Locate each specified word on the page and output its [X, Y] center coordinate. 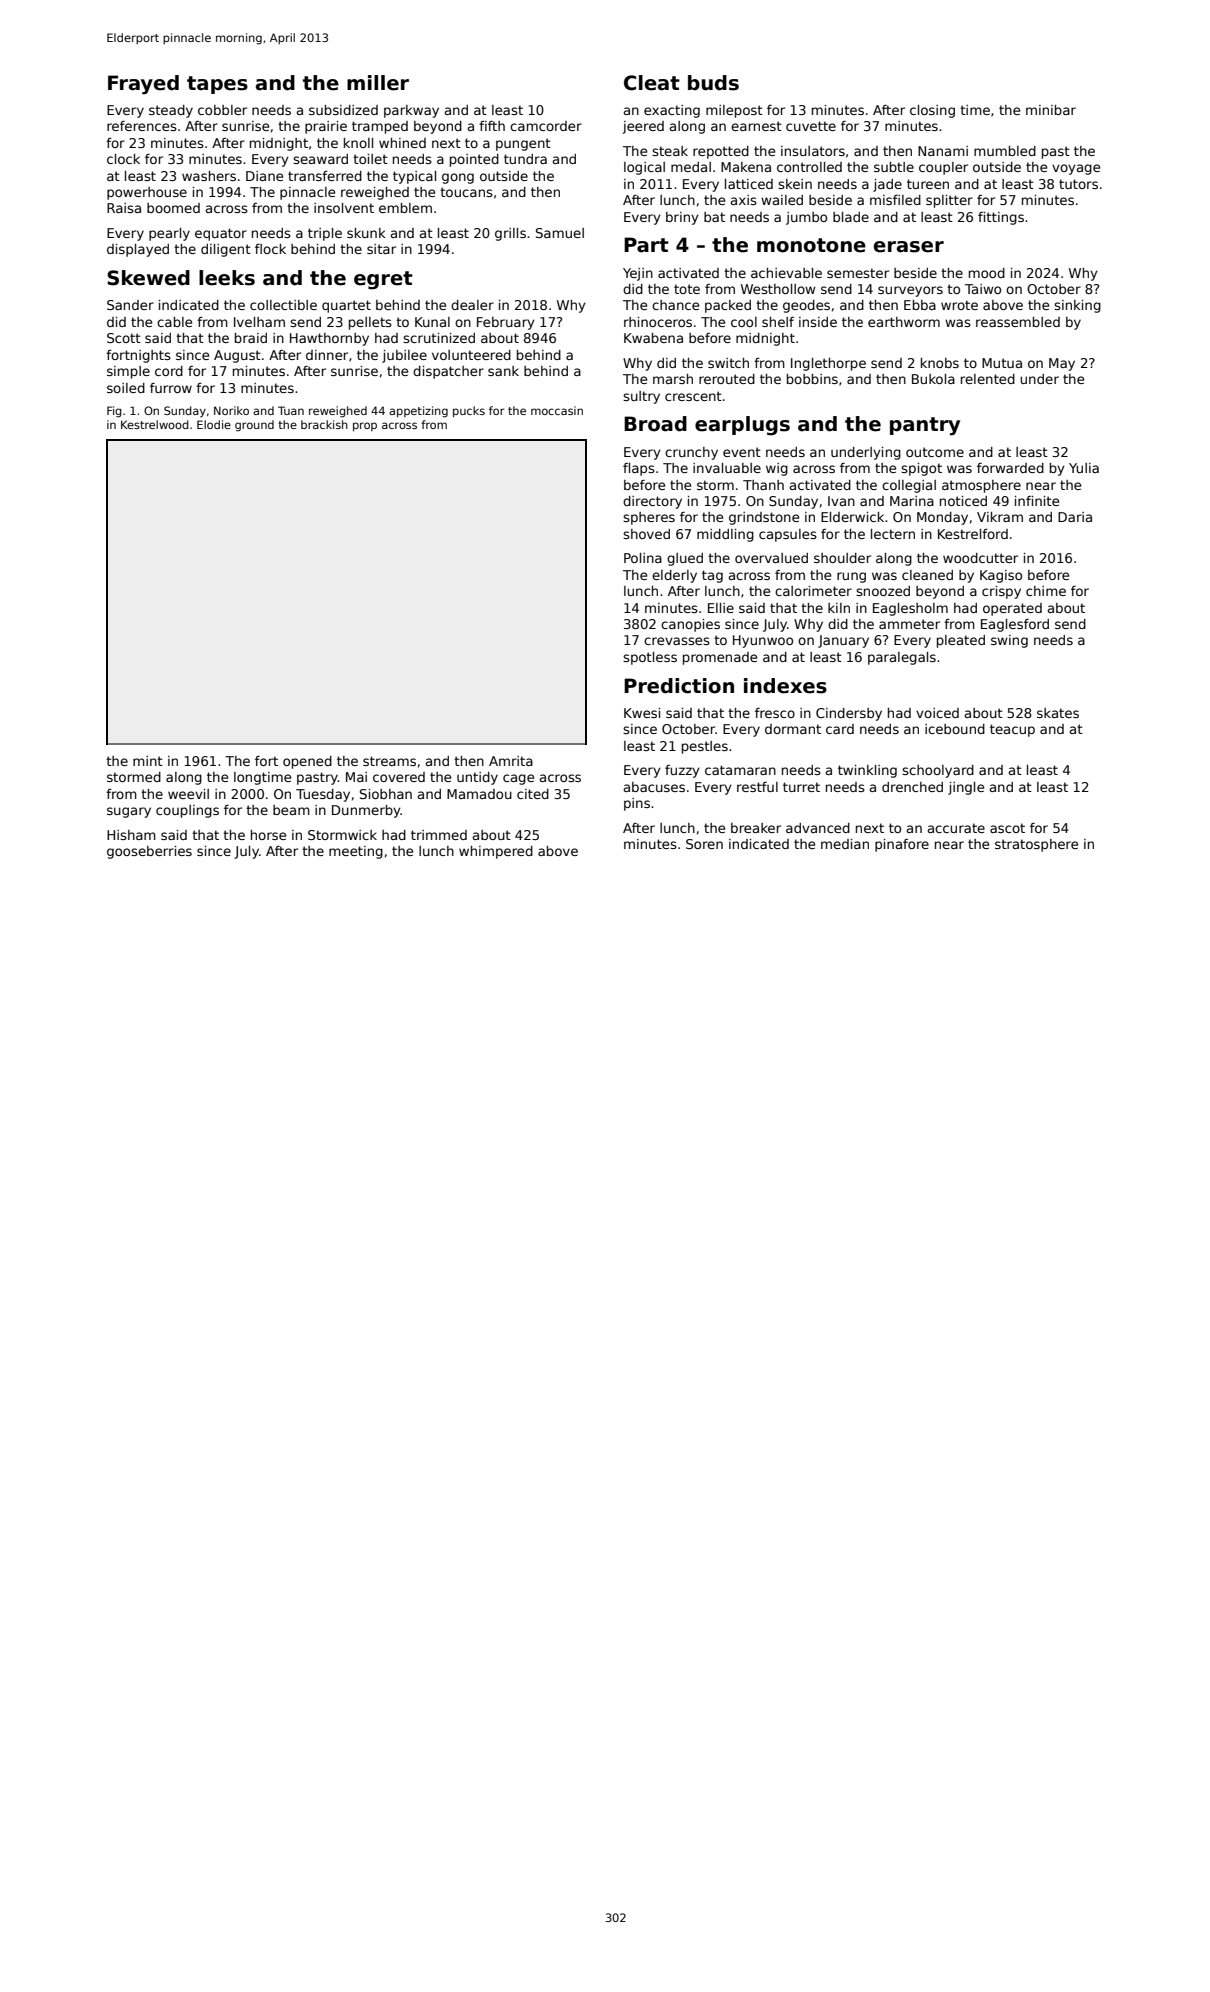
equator [221, 234]
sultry [641, 397]
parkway [411, 111]
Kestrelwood [155, 424]
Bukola [933, 379]
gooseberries [149, 852]
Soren [704, 844]
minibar [1051, 110]
